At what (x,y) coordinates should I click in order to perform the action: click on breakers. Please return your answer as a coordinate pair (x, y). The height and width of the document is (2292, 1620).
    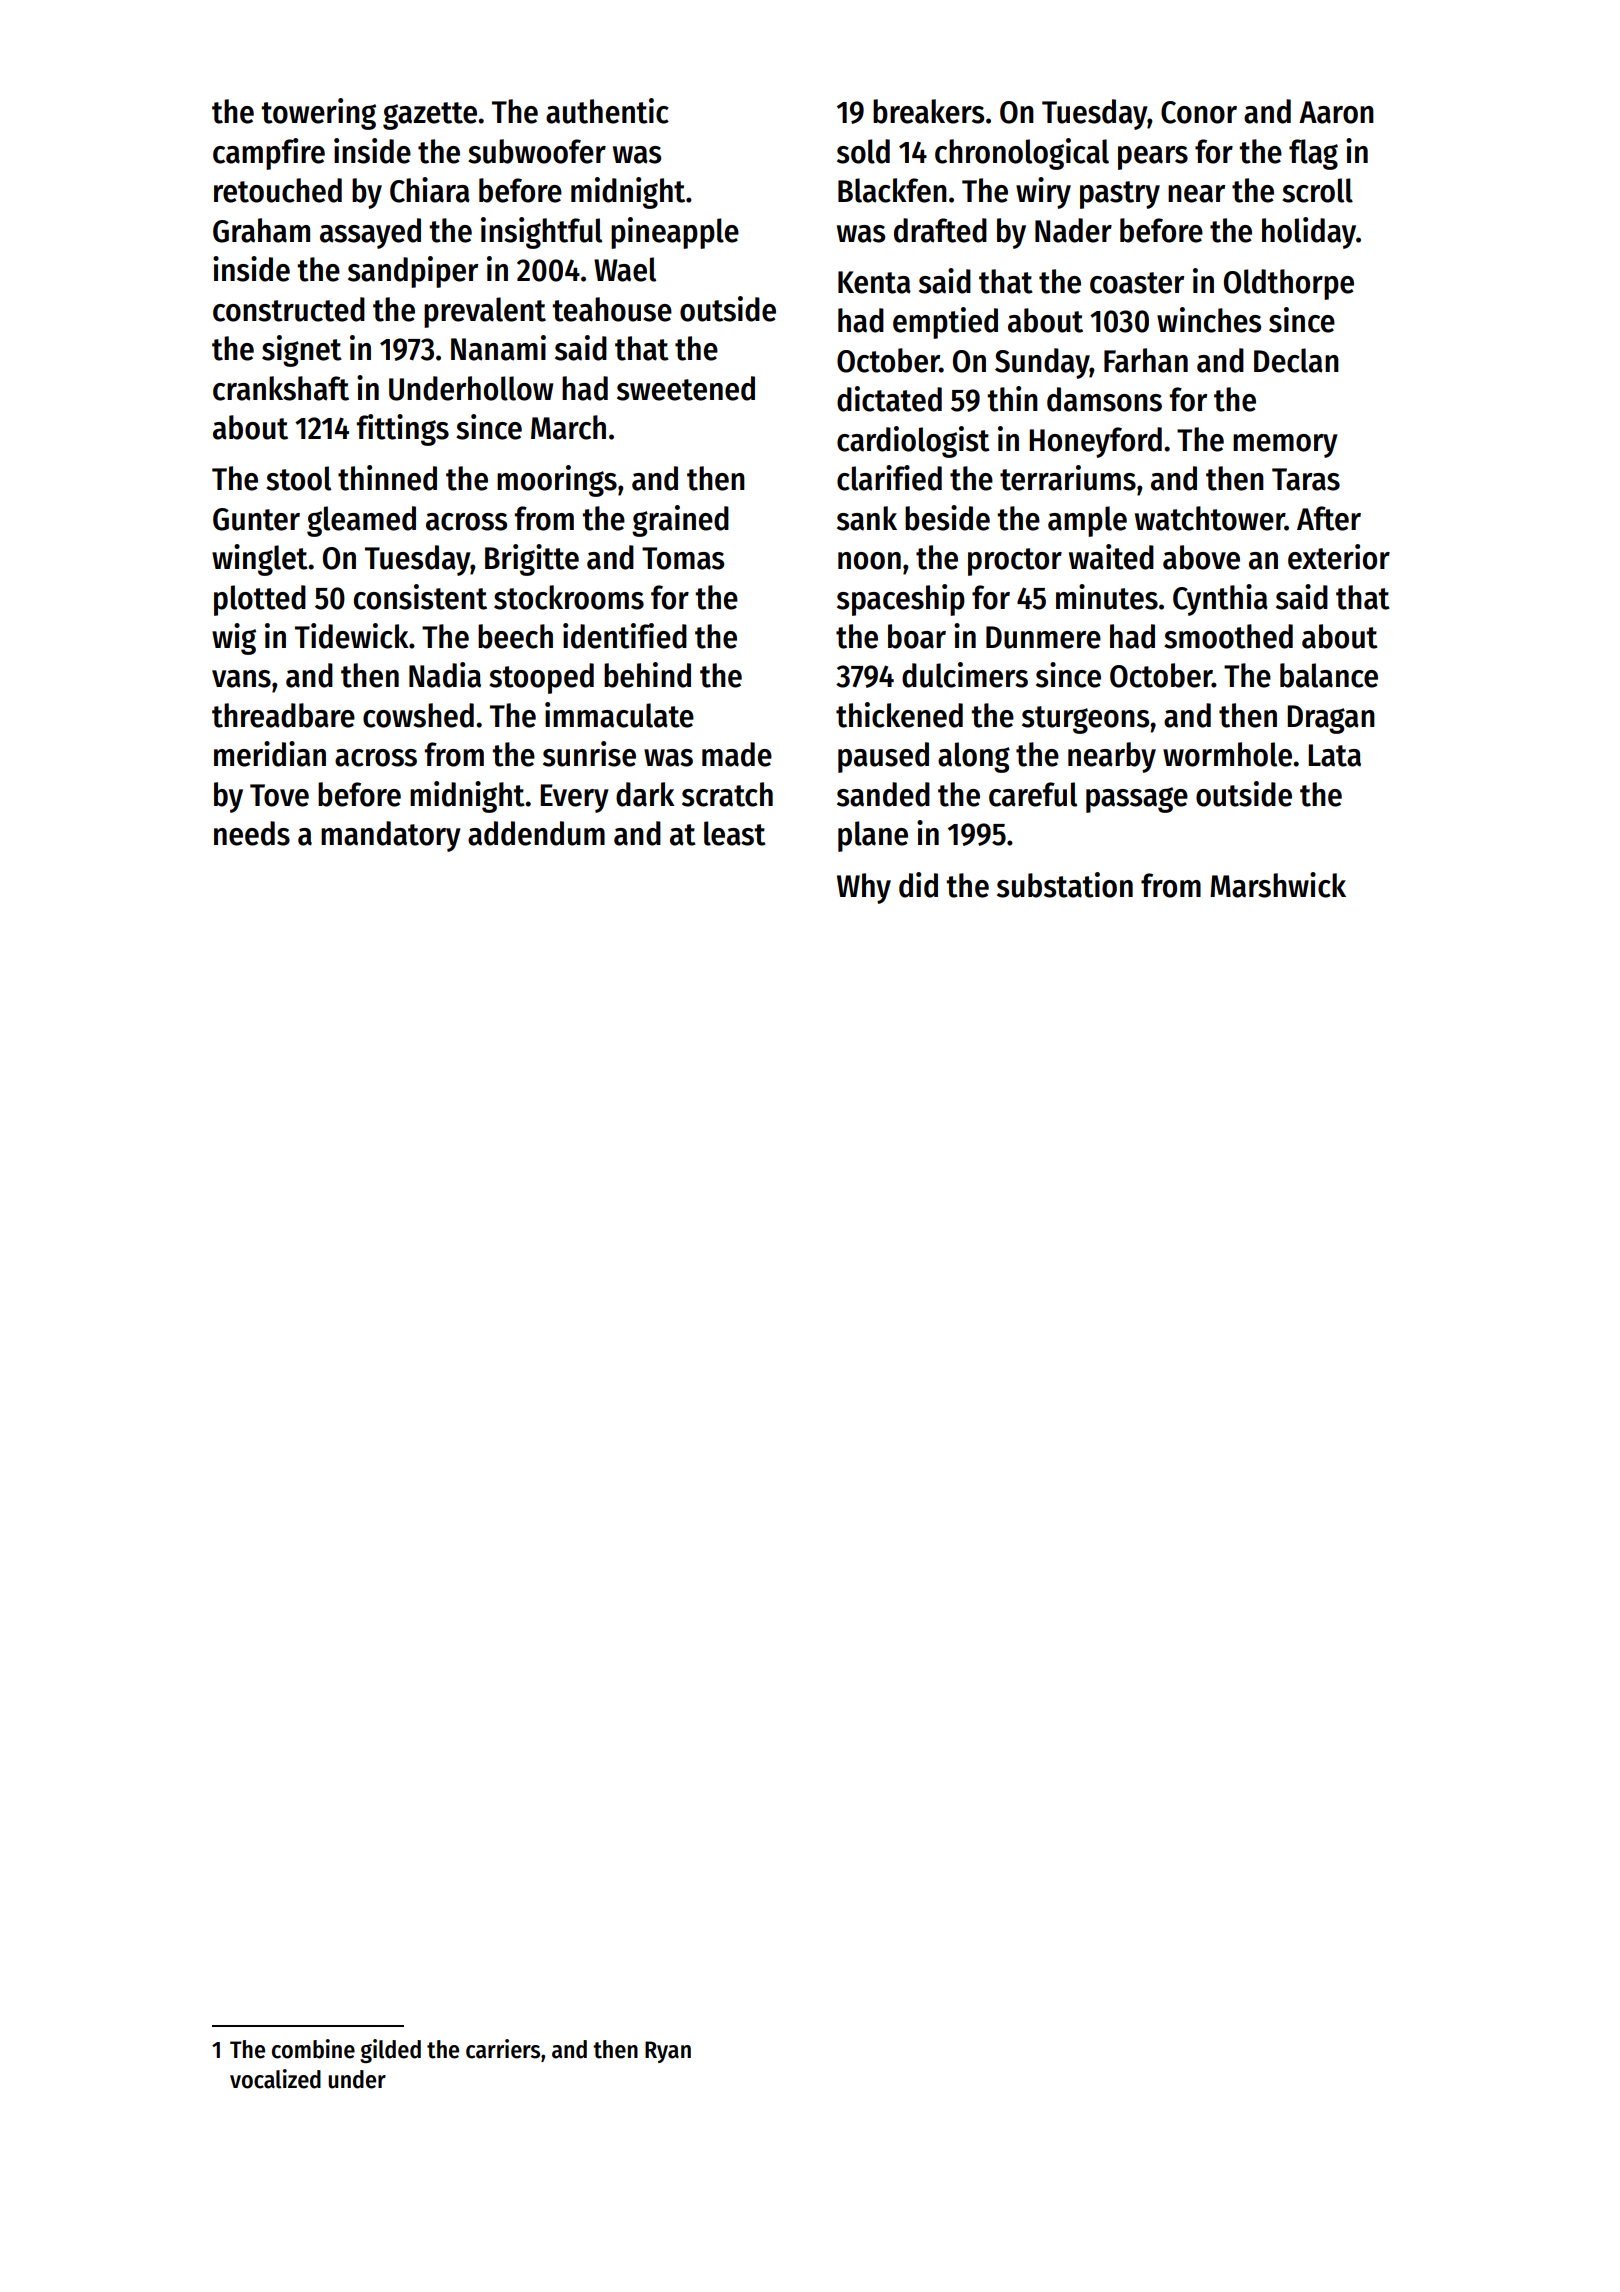
    Looking at the image, I should click on (928, 111).
